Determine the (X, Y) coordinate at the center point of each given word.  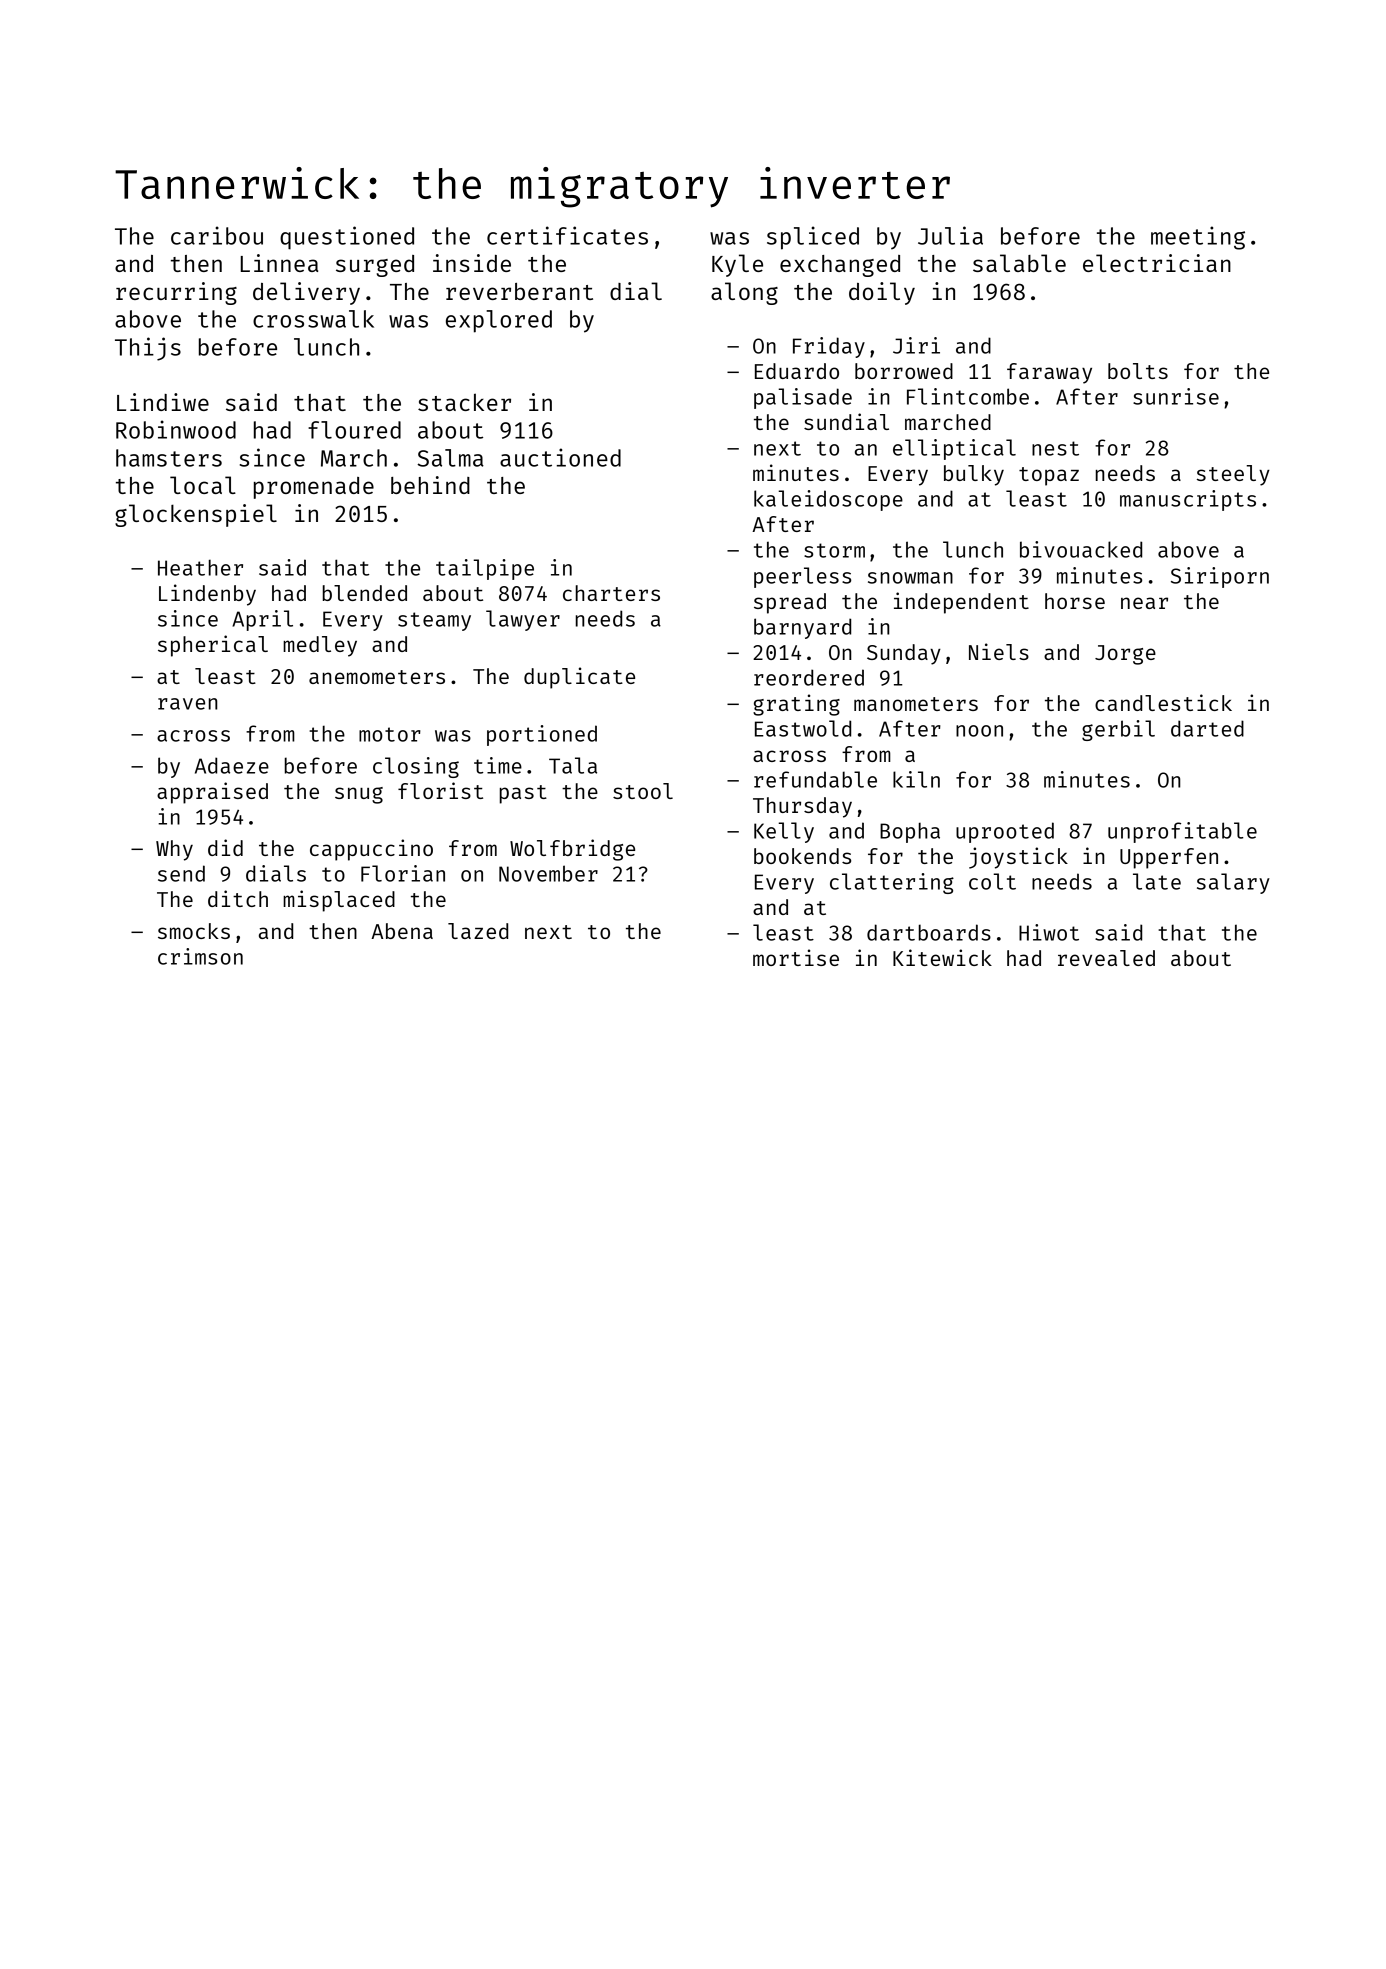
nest (1055, 448)
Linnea (279, 263)
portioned (542, 735)
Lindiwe (163, 402)
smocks (194, 931)
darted (1207, 728)
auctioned (560, 457)
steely (1233, 475)
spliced (813, 238)
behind (430, 485)
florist (440, 790)
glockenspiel (196, 515)
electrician (1157, 263)
